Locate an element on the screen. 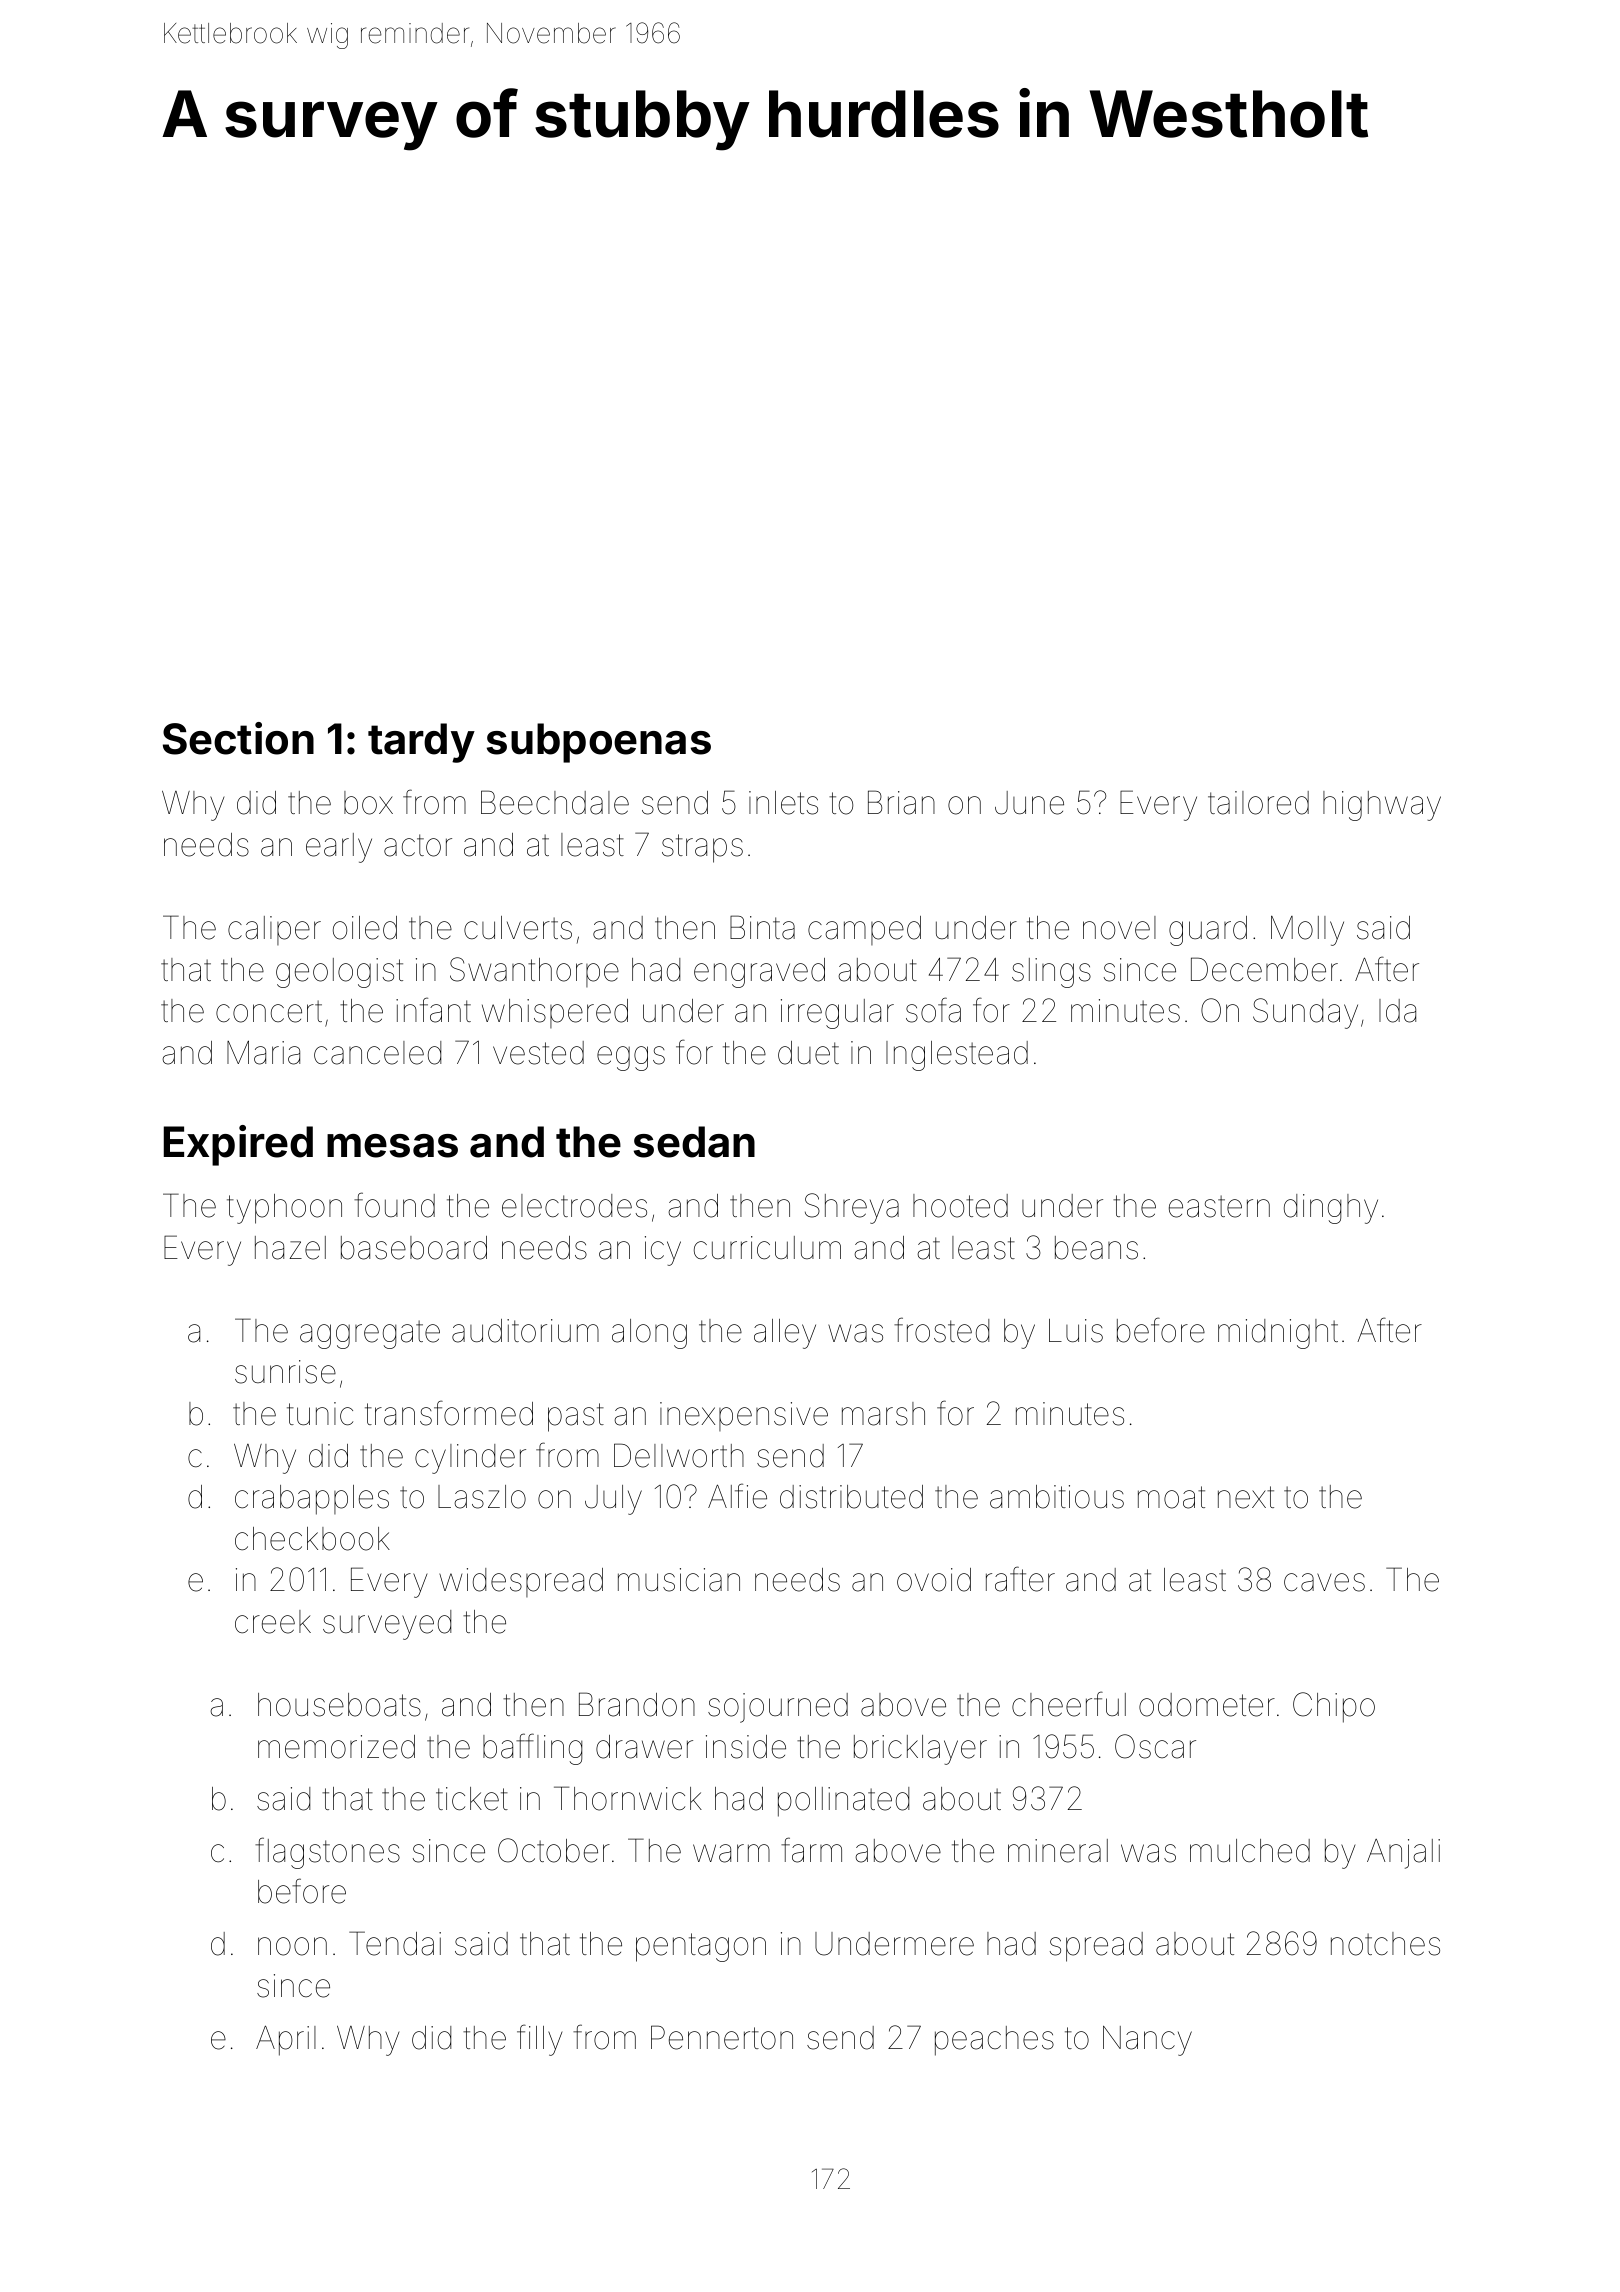 This screenshot has height=2292, width=1620. Inglestead is located at coordinates (957, 1056).
